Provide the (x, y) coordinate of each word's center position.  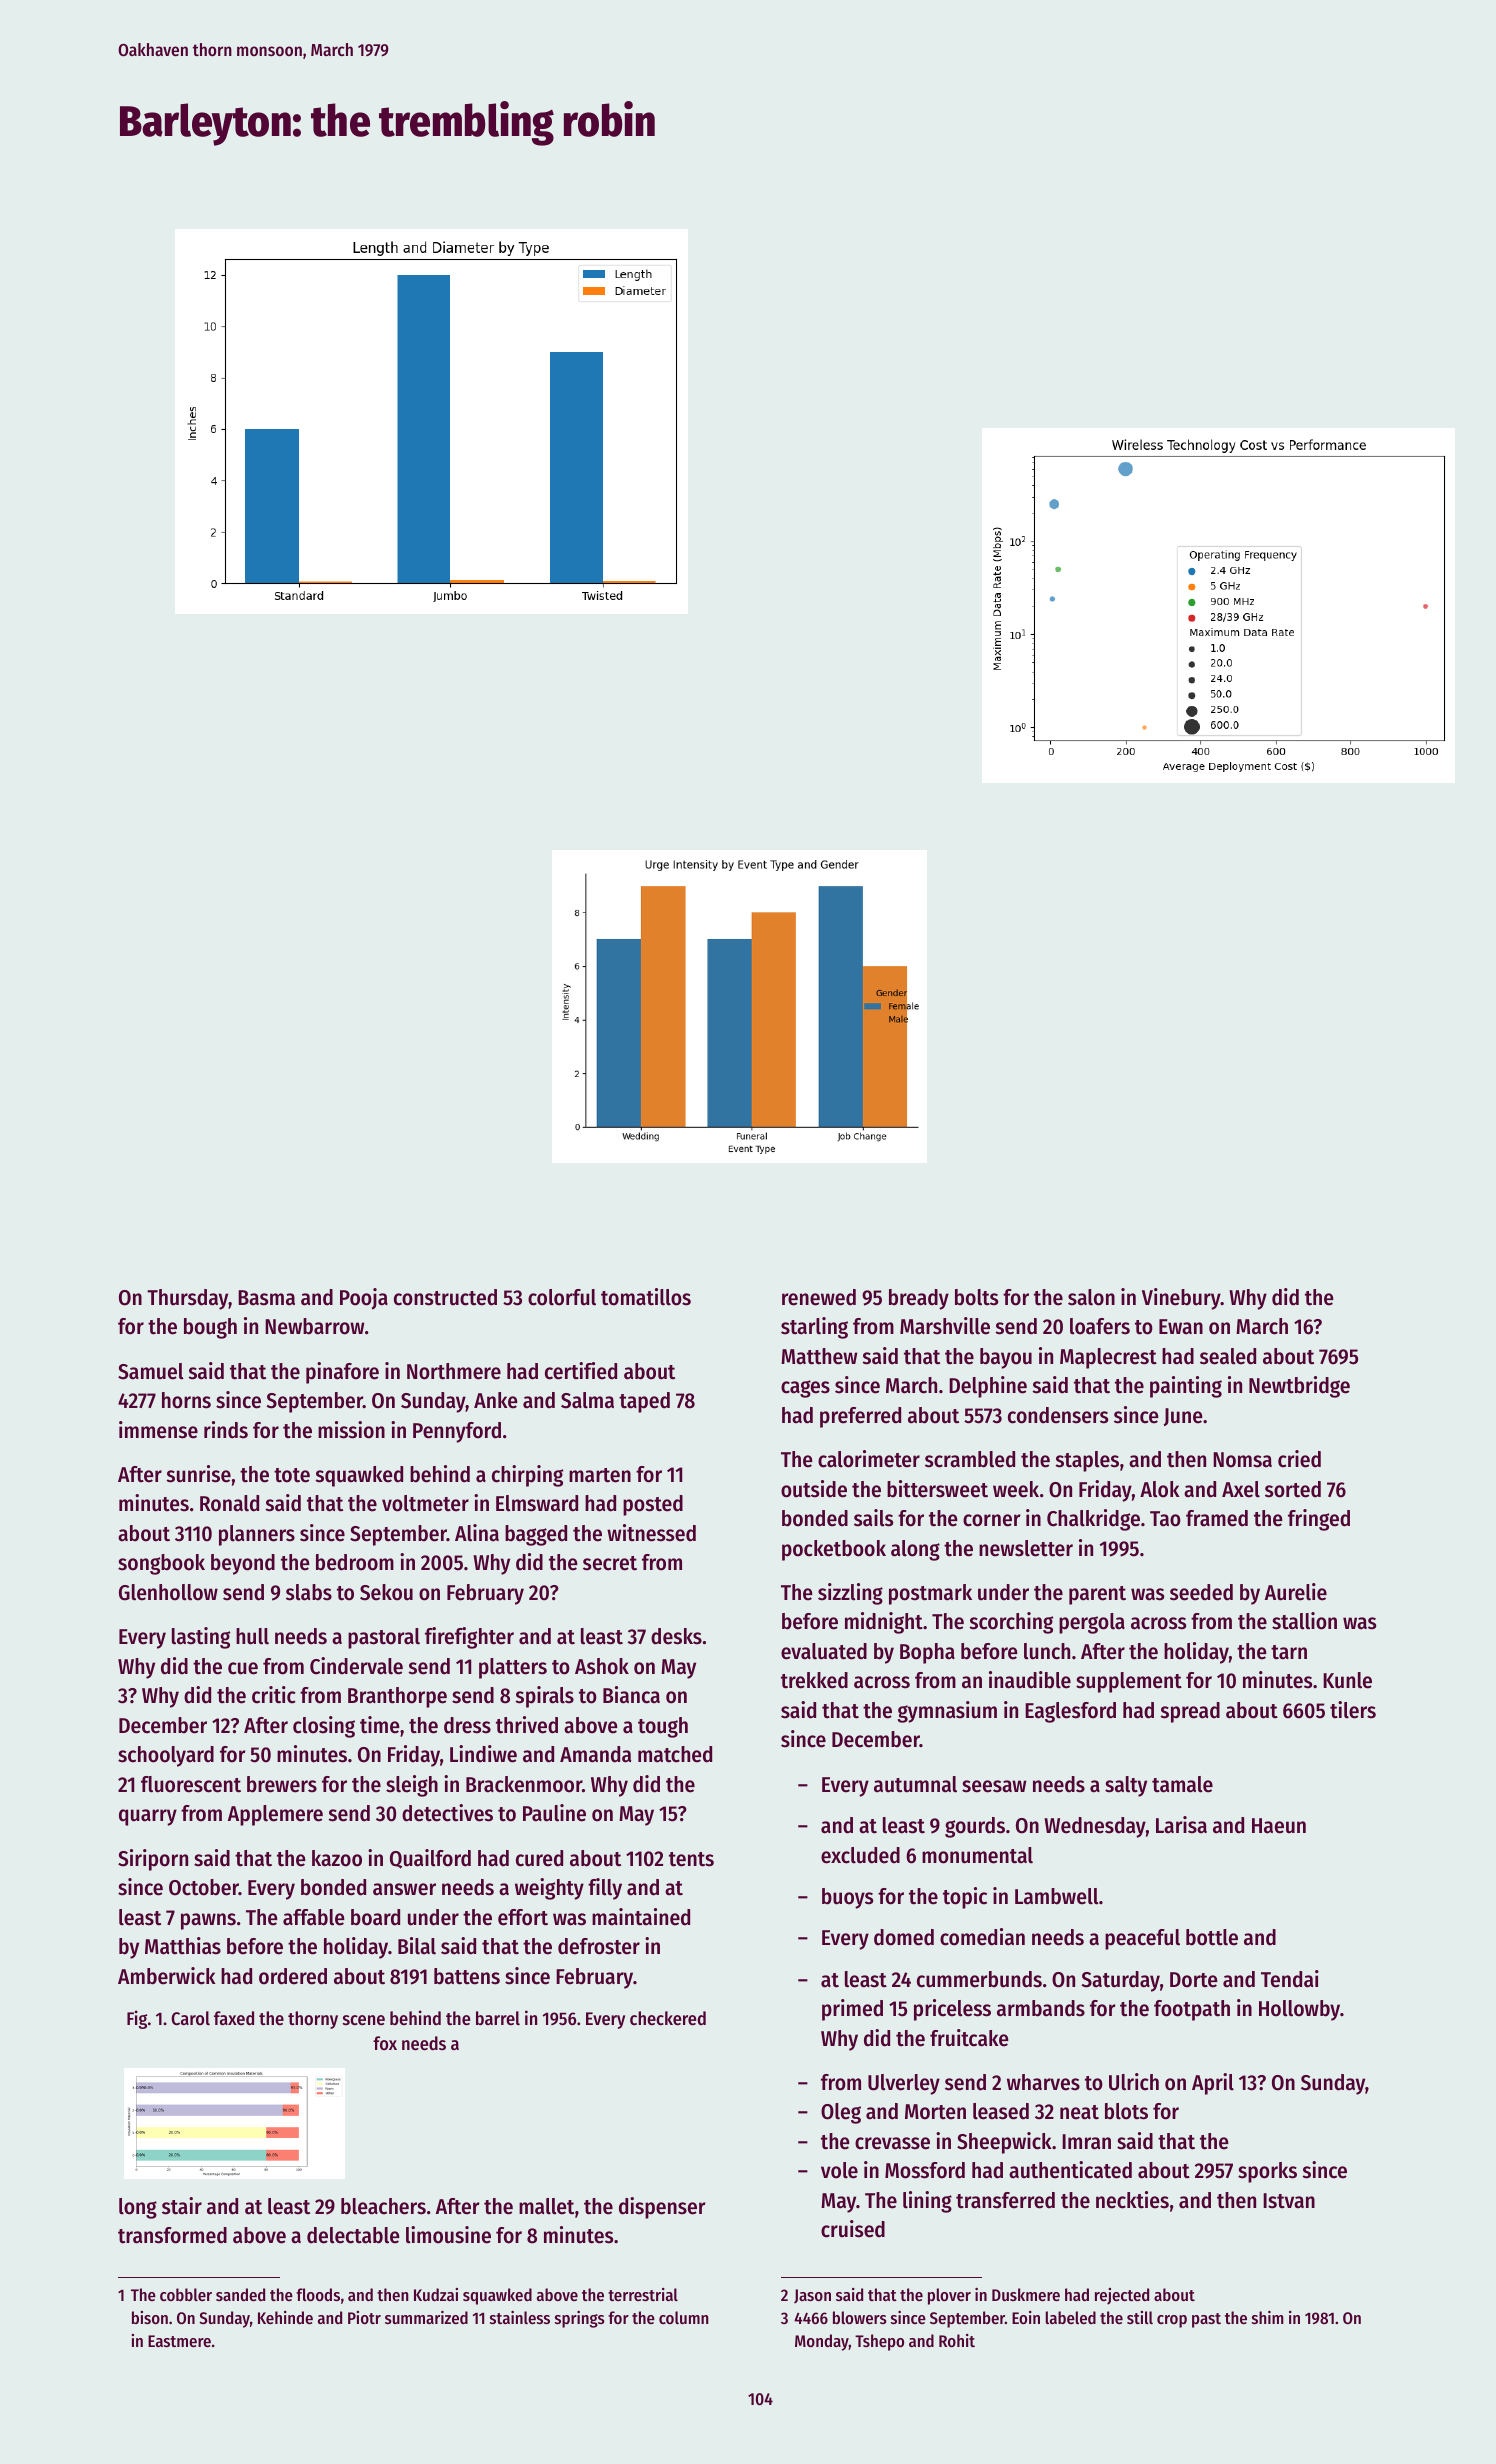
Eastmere (179, 2341)
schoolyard (166, 1756)
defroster (599, 1946)
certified (581, 1371)
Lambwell (1056, 1896)
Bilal (417, 1946)
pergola (1092, 1623)
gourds (975, 1827)
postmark (930, 1594)
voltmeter (425, 1503)
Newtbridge (1299, 1387)
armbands (1041, 2008)
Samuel (150, 1371)
